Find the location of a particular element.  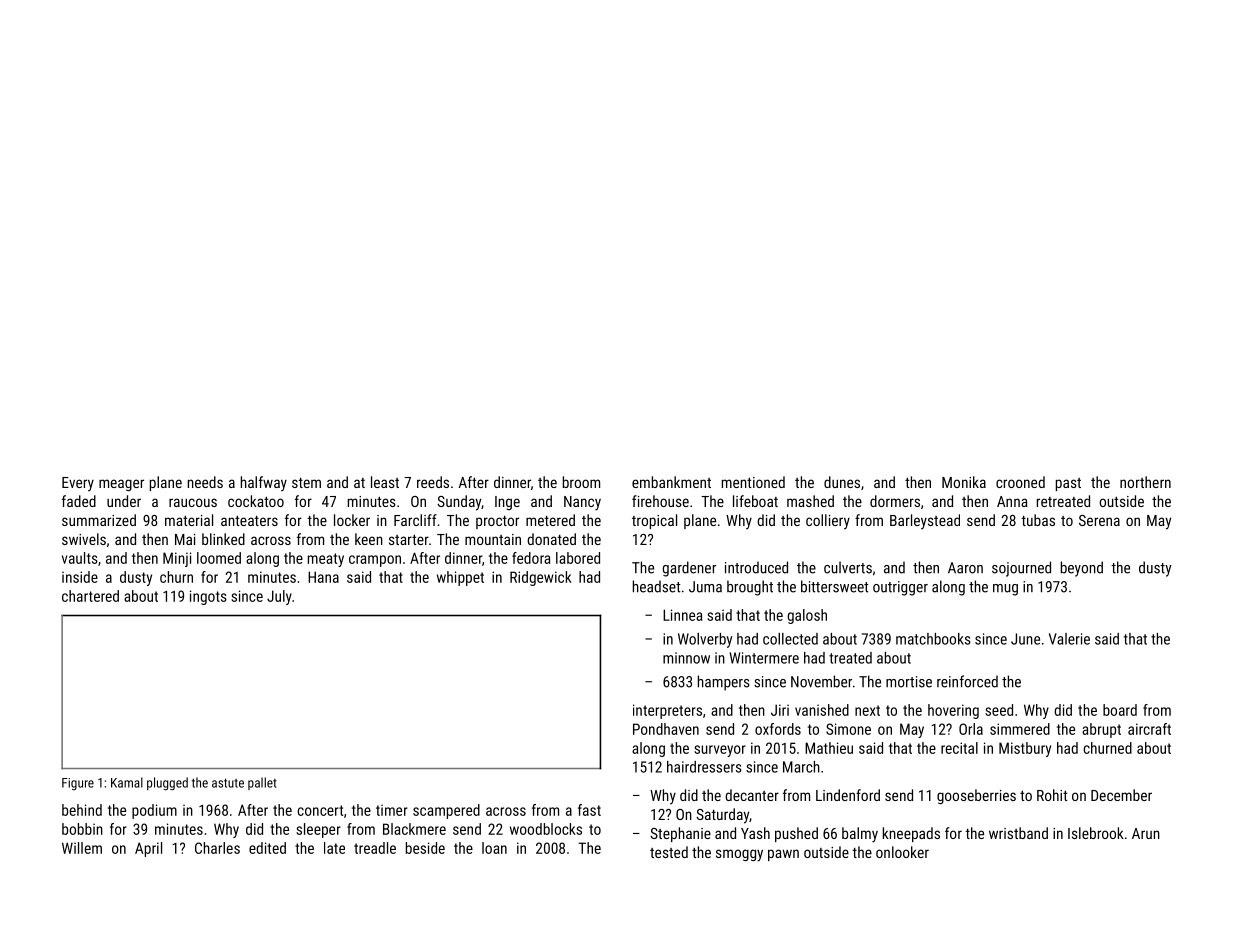

vaults is located at coordinates (80, 558).
